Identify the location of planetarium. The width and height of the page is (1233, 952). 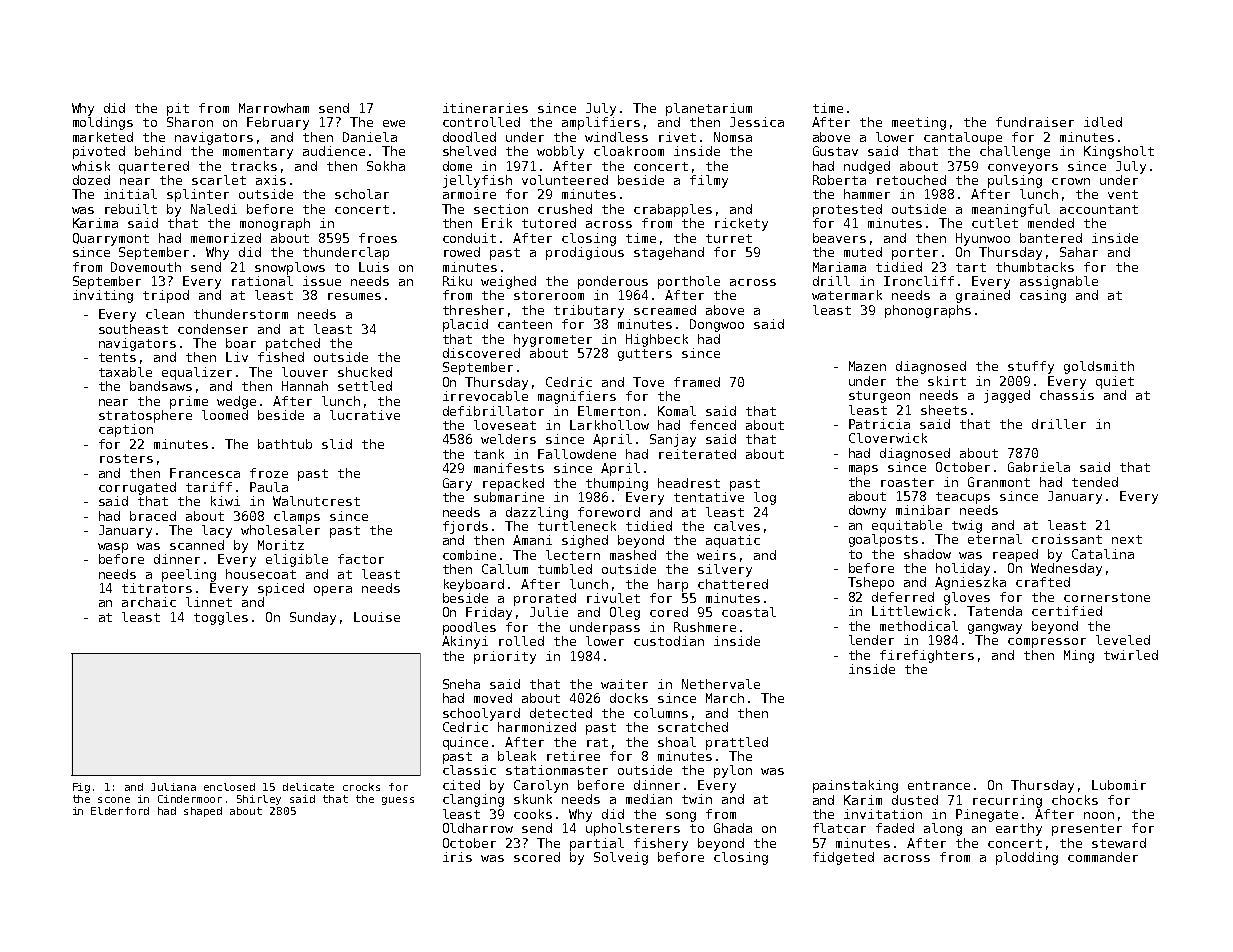
(709, 109).
